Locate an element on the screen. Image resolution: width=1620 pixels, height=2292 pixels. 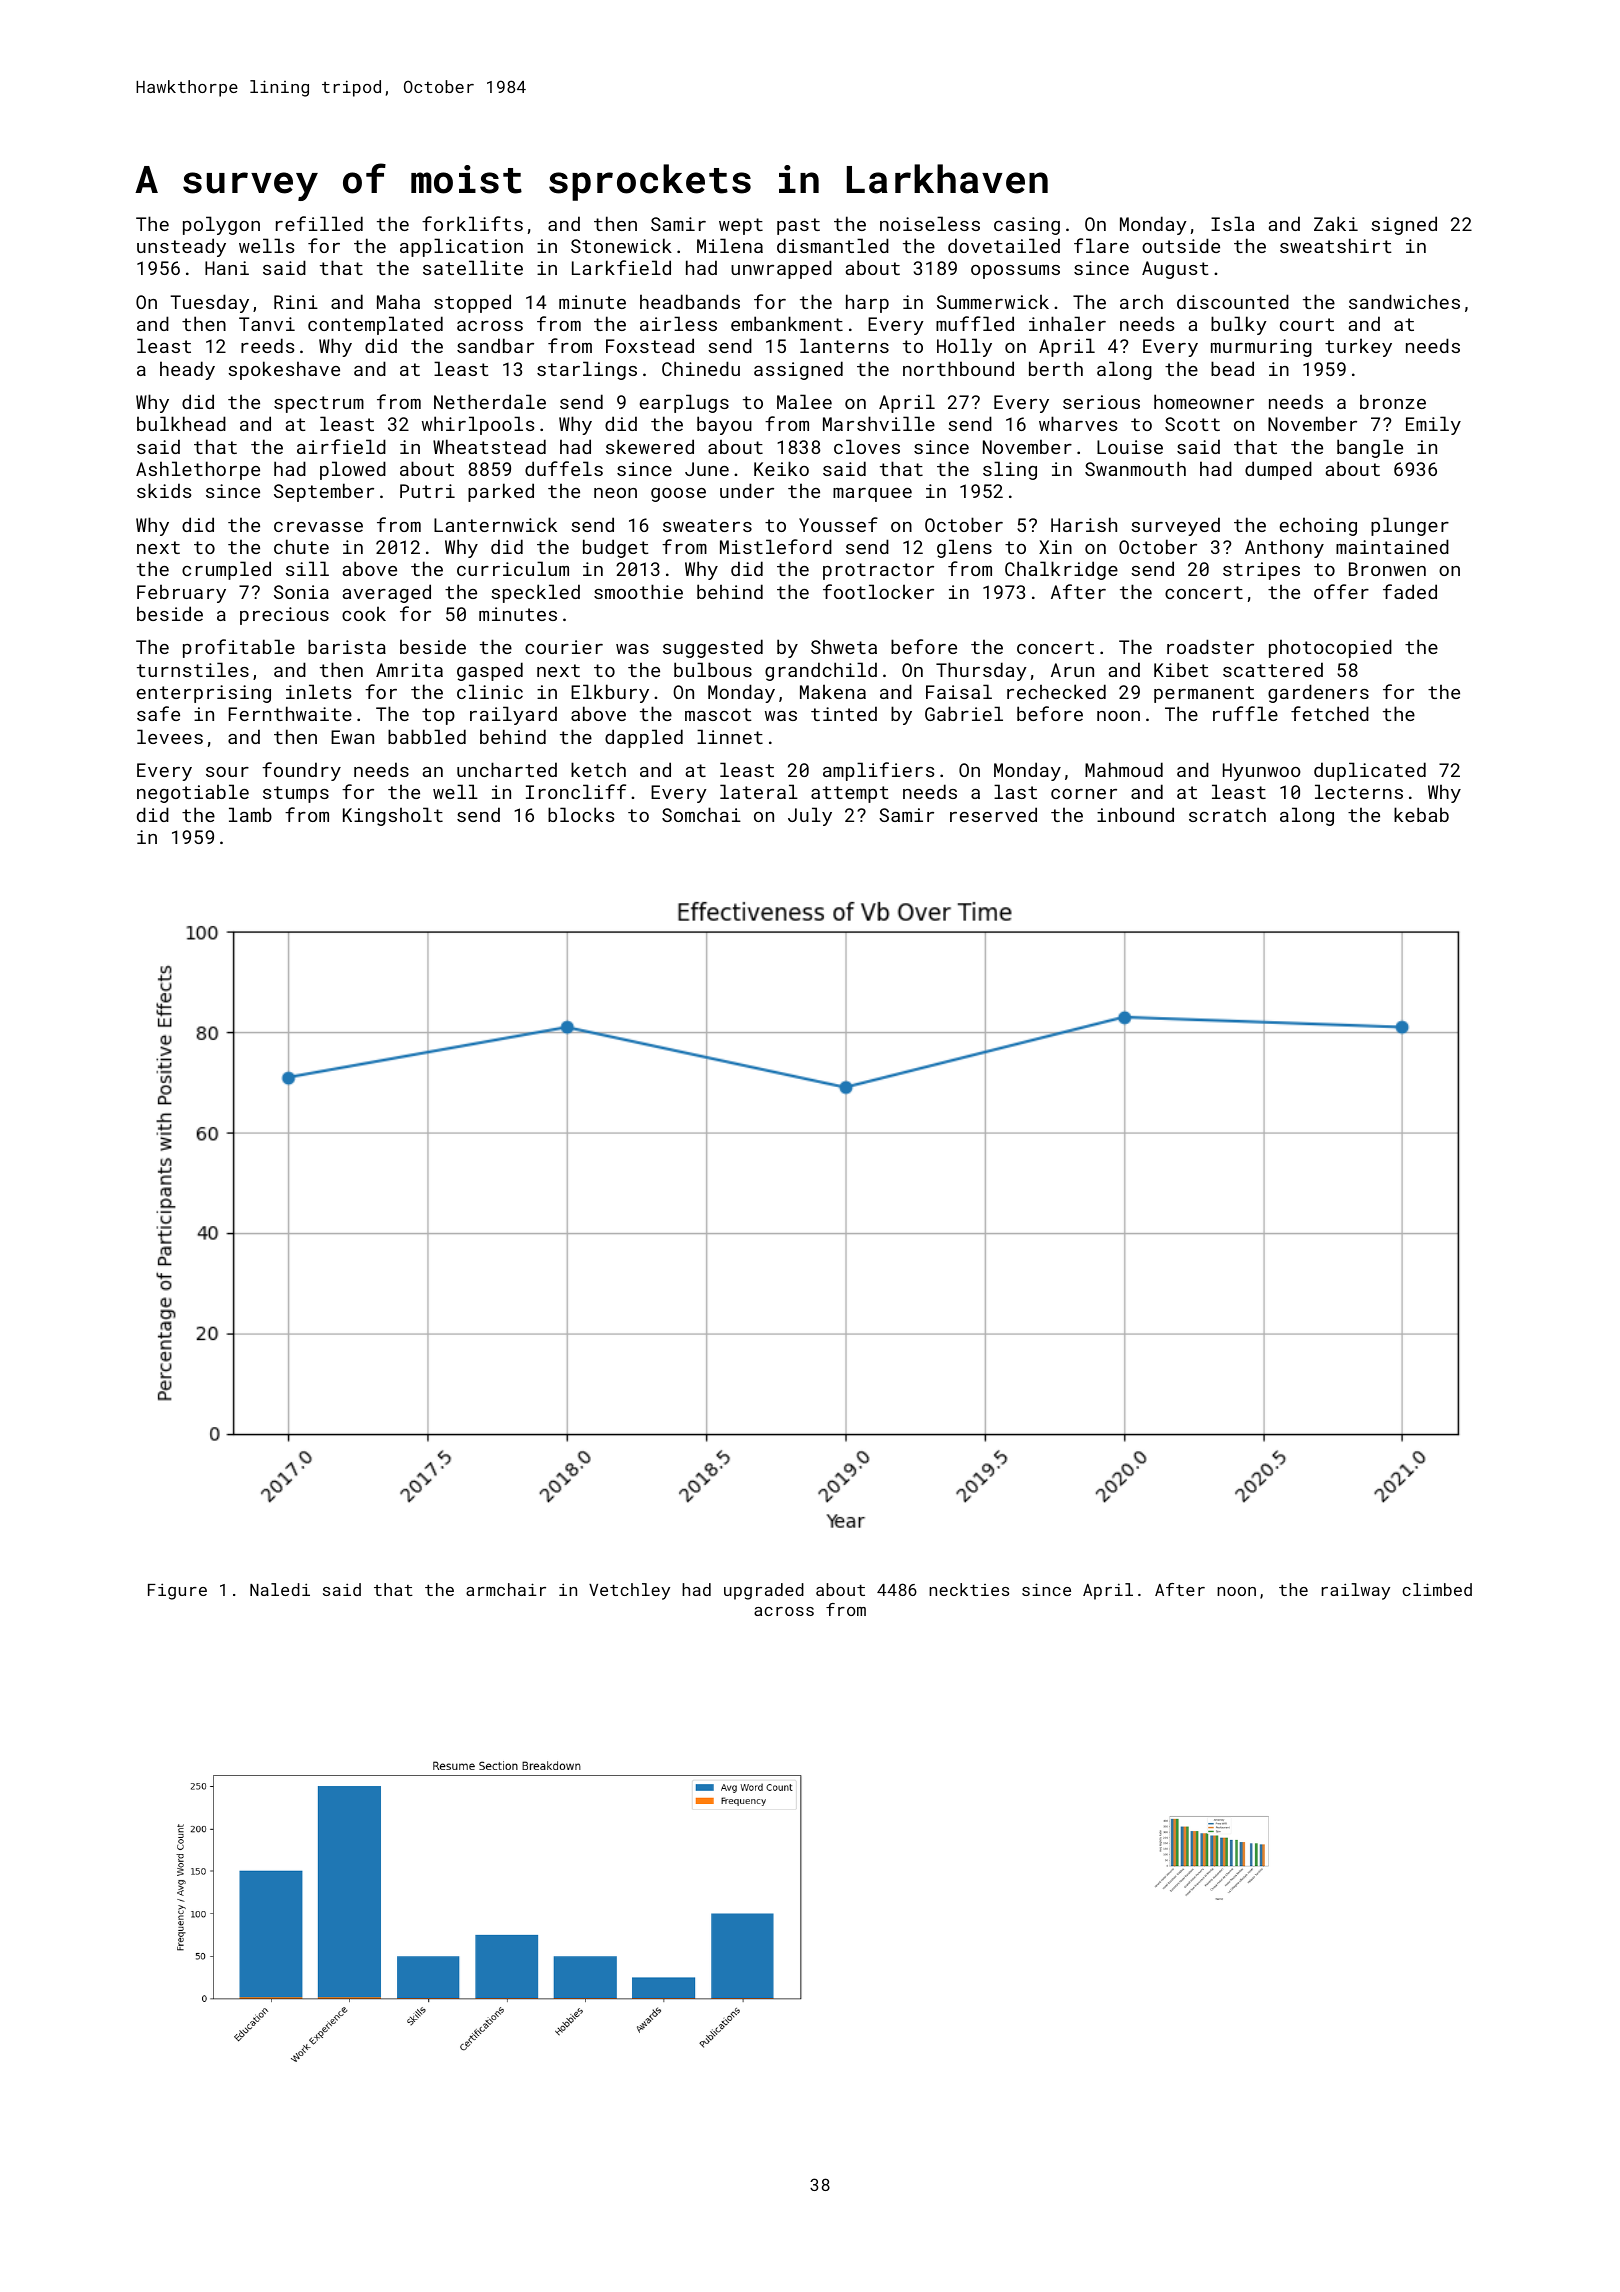
lamb is located at coordinates (250, 814).
